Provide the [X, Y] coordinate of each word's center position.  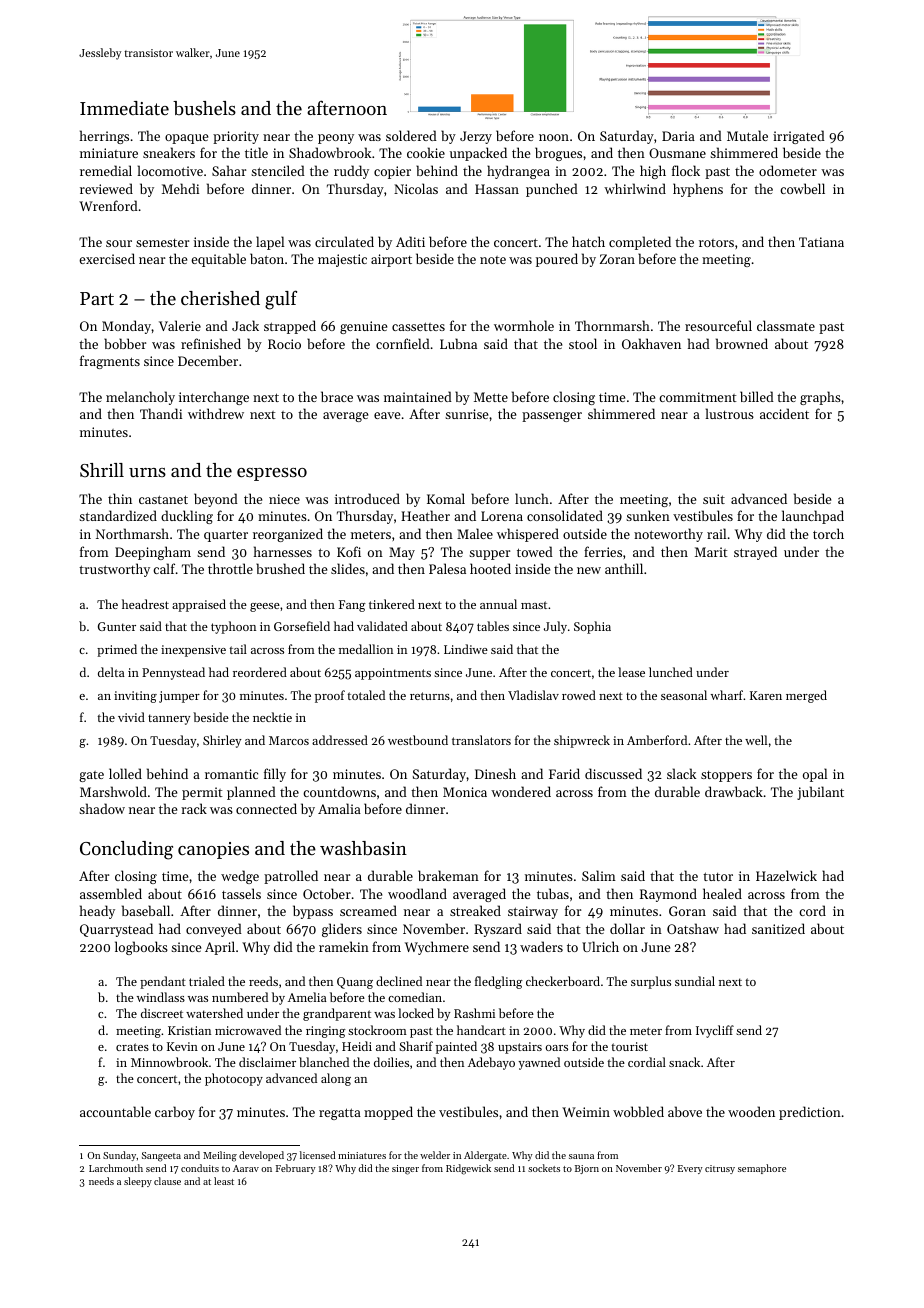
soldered [411, 135]
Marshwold [113, 791]
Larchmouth [116, 1168]
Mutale [747, 135]
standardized [118, 515]
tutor [718, 876]
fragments [110, 362]
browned [742, 343]
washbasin [363, 848]
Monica [465, 792]
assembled [111, 893]
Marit [711, 552]
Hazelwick [786, 875]
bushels [204, 108]
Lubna [458, 343]
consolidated [565, 515]
